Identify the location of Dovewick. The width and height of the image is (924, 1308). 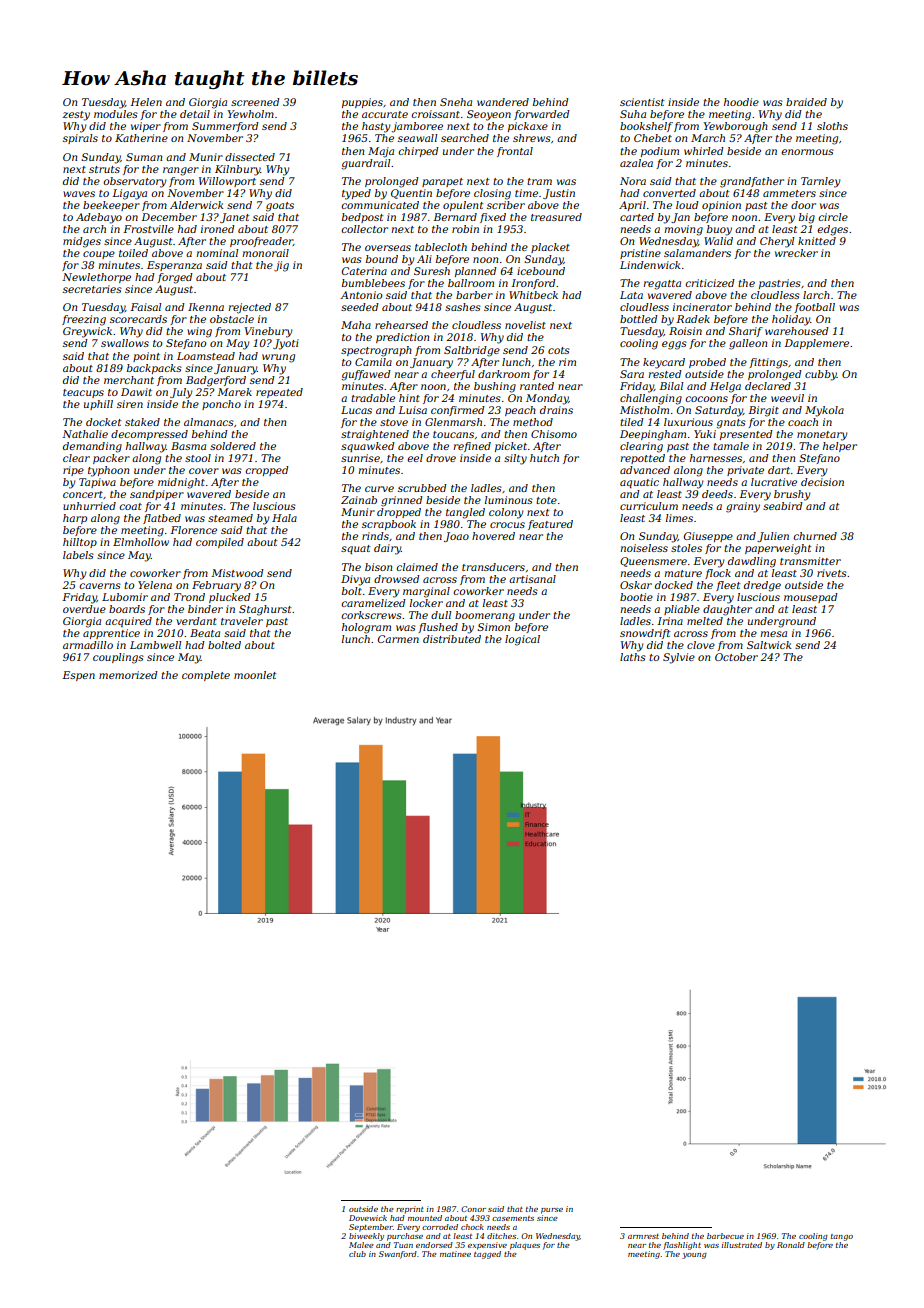
(368, 1218).
